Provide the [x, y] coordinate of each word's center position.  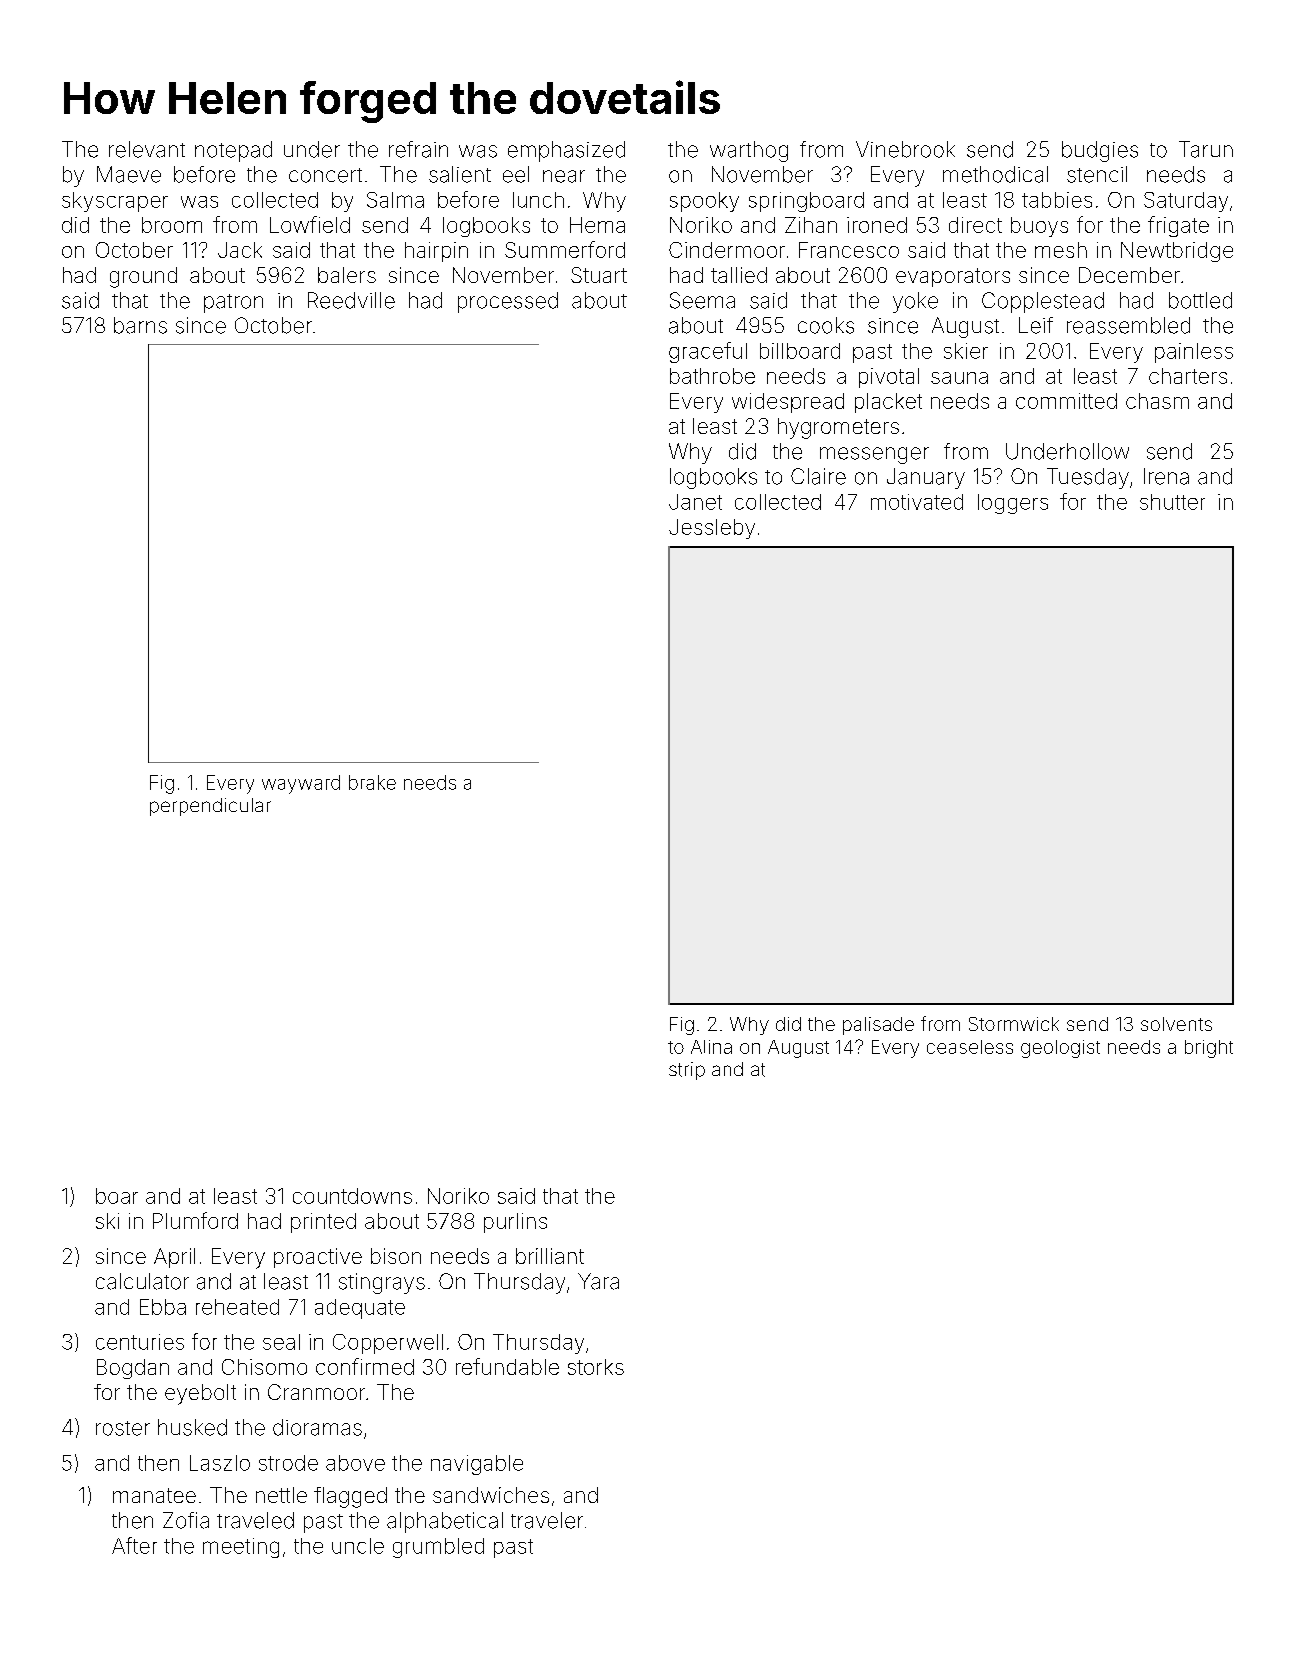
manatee [154, 1495]
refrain [418, 149]
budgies [1100, 151]
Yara [598, 1281]
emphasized [566, 151]
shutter [1172, 502]
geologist [1060, 1049]
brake [372, 782]
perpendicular [210, 807]
